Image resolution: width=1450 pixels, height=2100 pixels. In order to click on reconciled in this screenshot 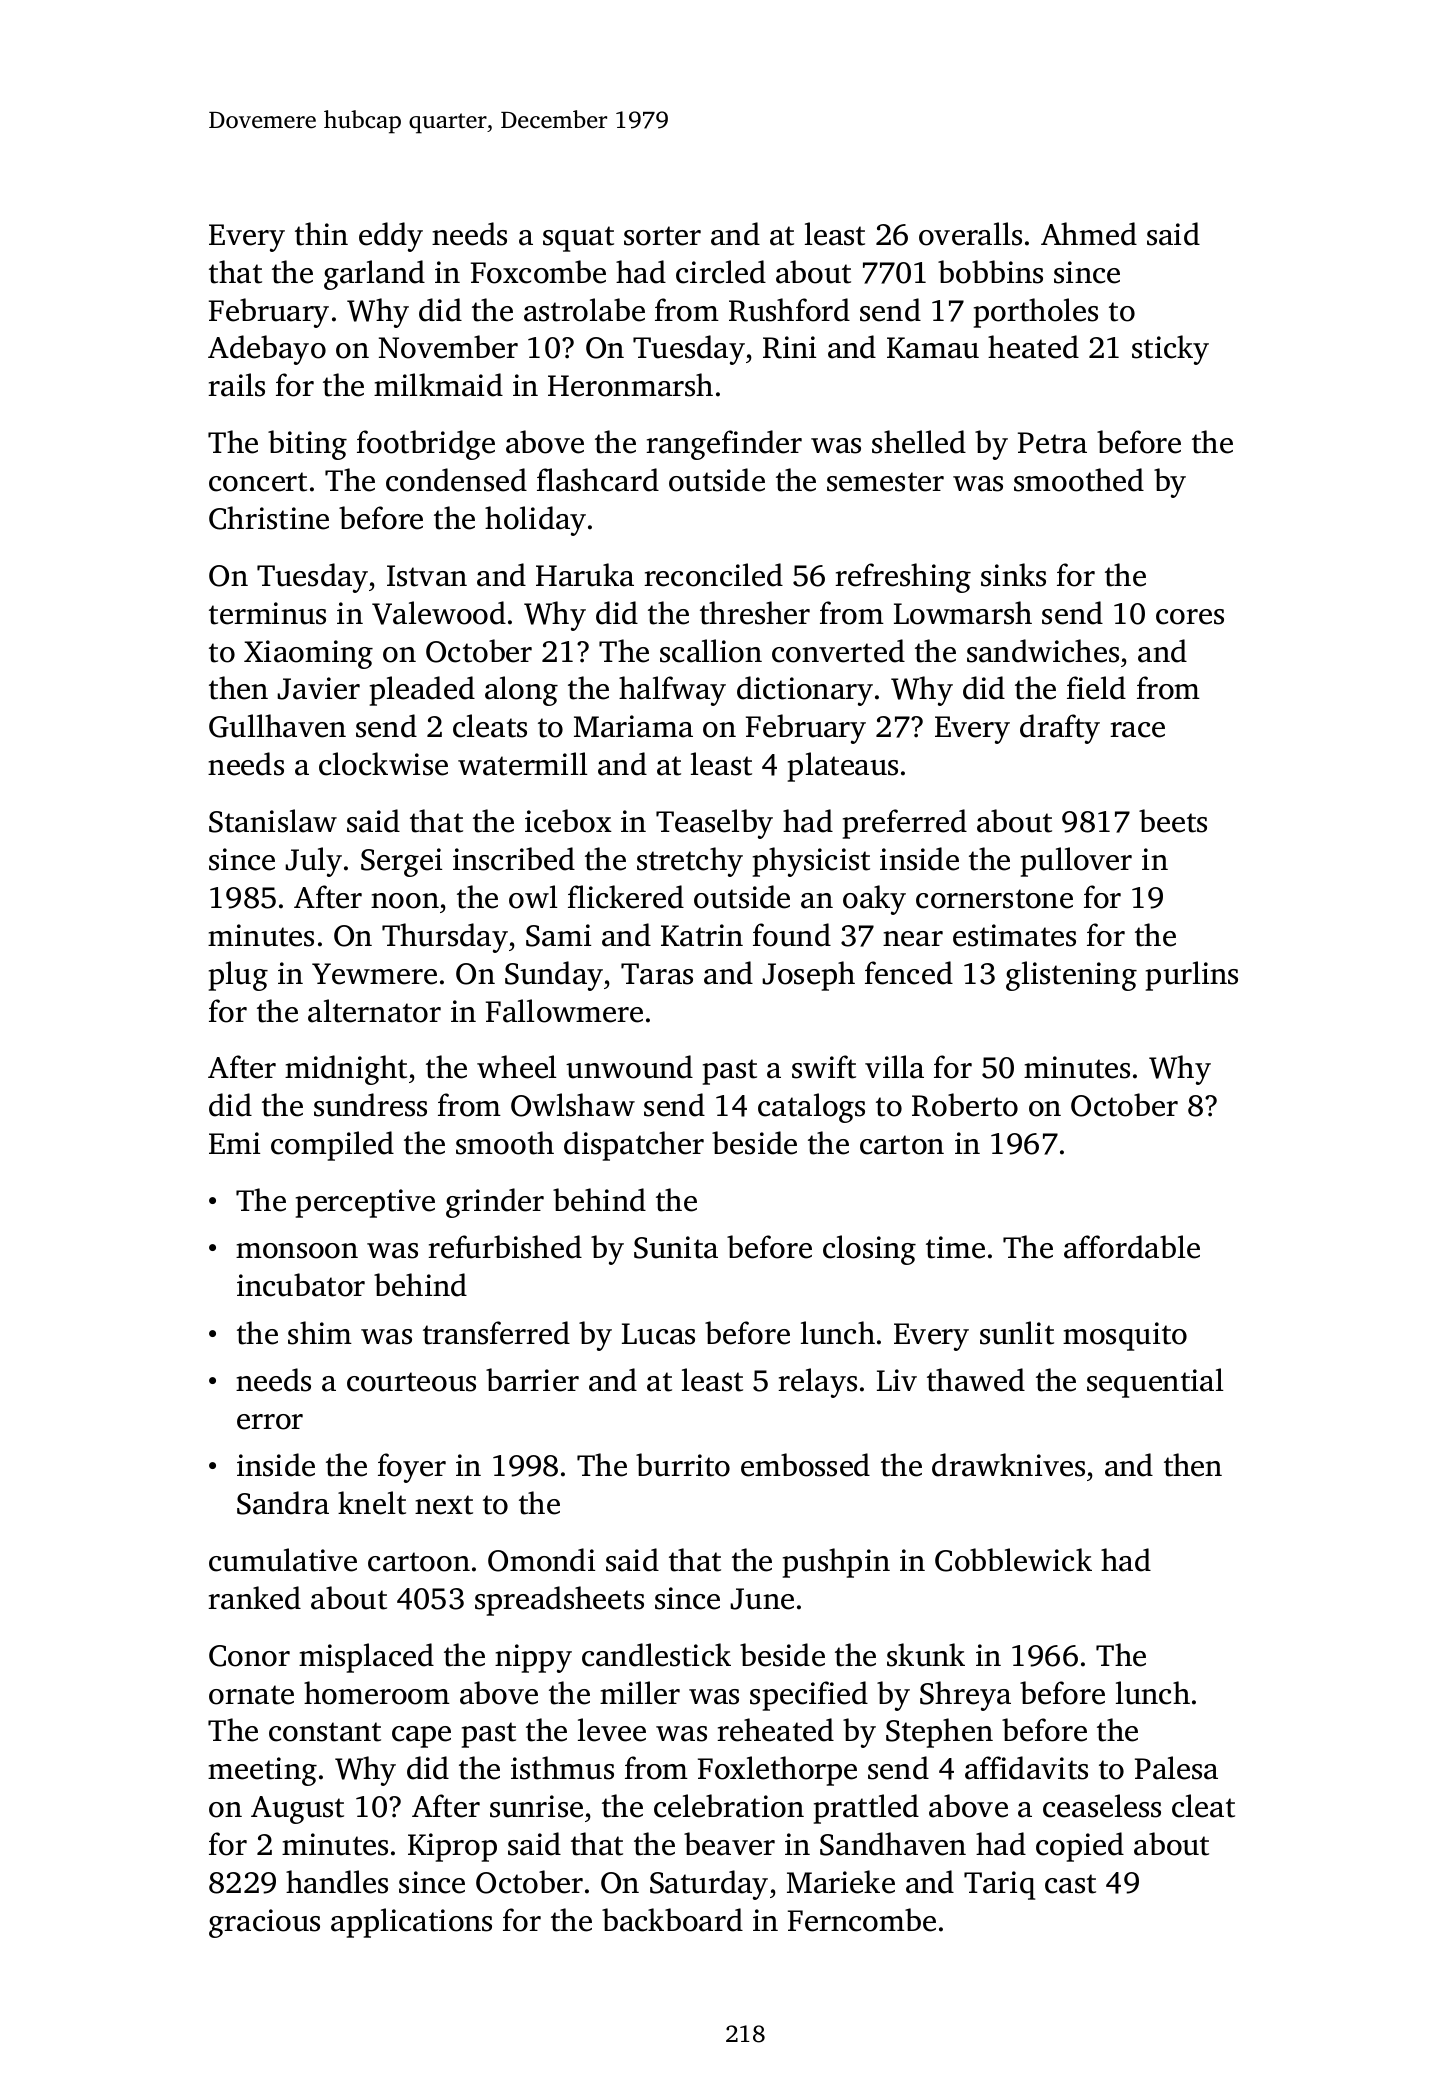, I will do `click(713, 575)`.
